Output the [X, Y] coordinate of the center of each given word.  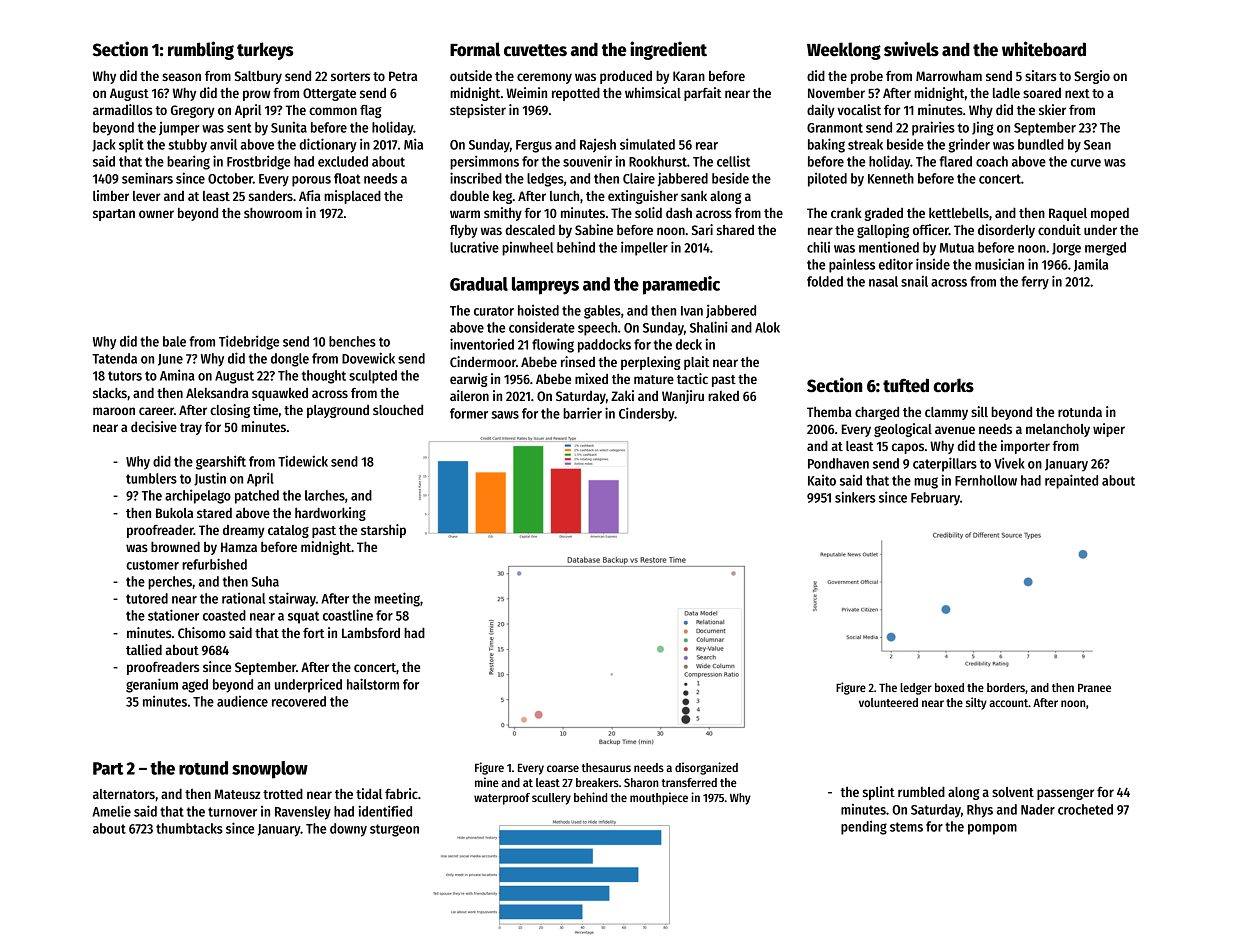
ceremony [544, 78]
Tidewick [303, 461]
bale [174, 341]
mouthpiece [659, 798]
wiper [1109, 430]
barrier [582, 413]
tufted [906, 385]
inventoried [482, 344]
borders [1006, 687]
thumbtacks [189, 828]
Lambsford [371, 632]
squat [303, 617]
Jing [983, 129]
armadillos [122, 109]
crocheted [1085, 809]
